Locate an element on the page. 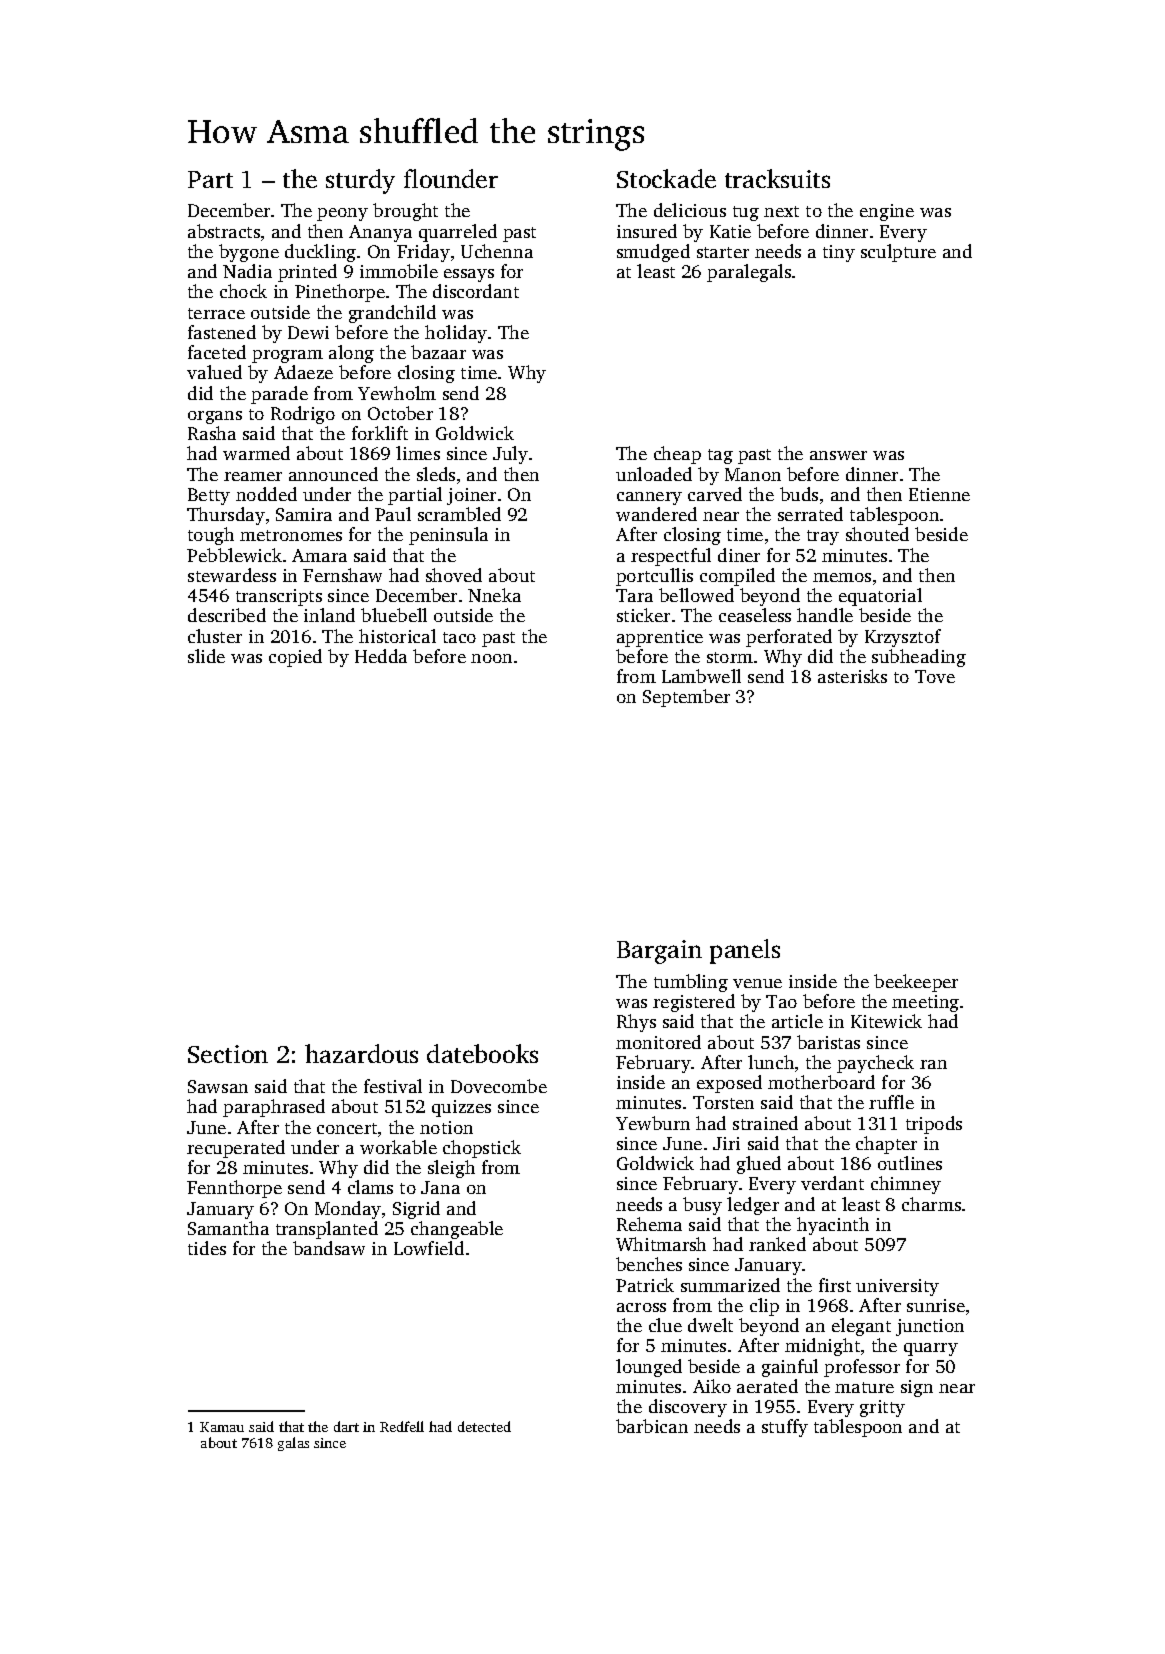 The height and width of the document is (1654, 1165). asterisks is located at coordinates (852, 676).
